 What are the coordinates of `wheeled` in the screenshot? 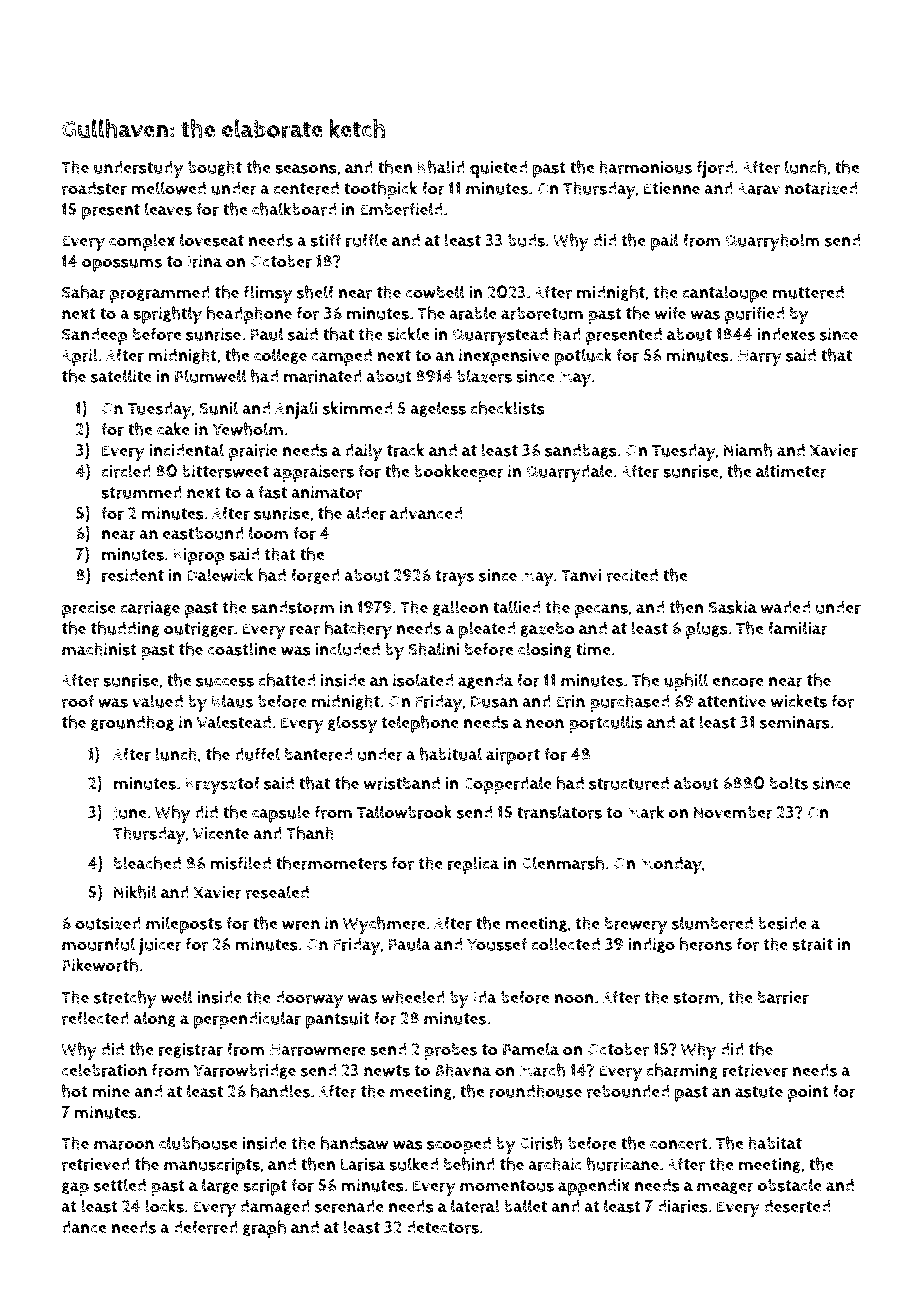 It's located at (413, 997).
